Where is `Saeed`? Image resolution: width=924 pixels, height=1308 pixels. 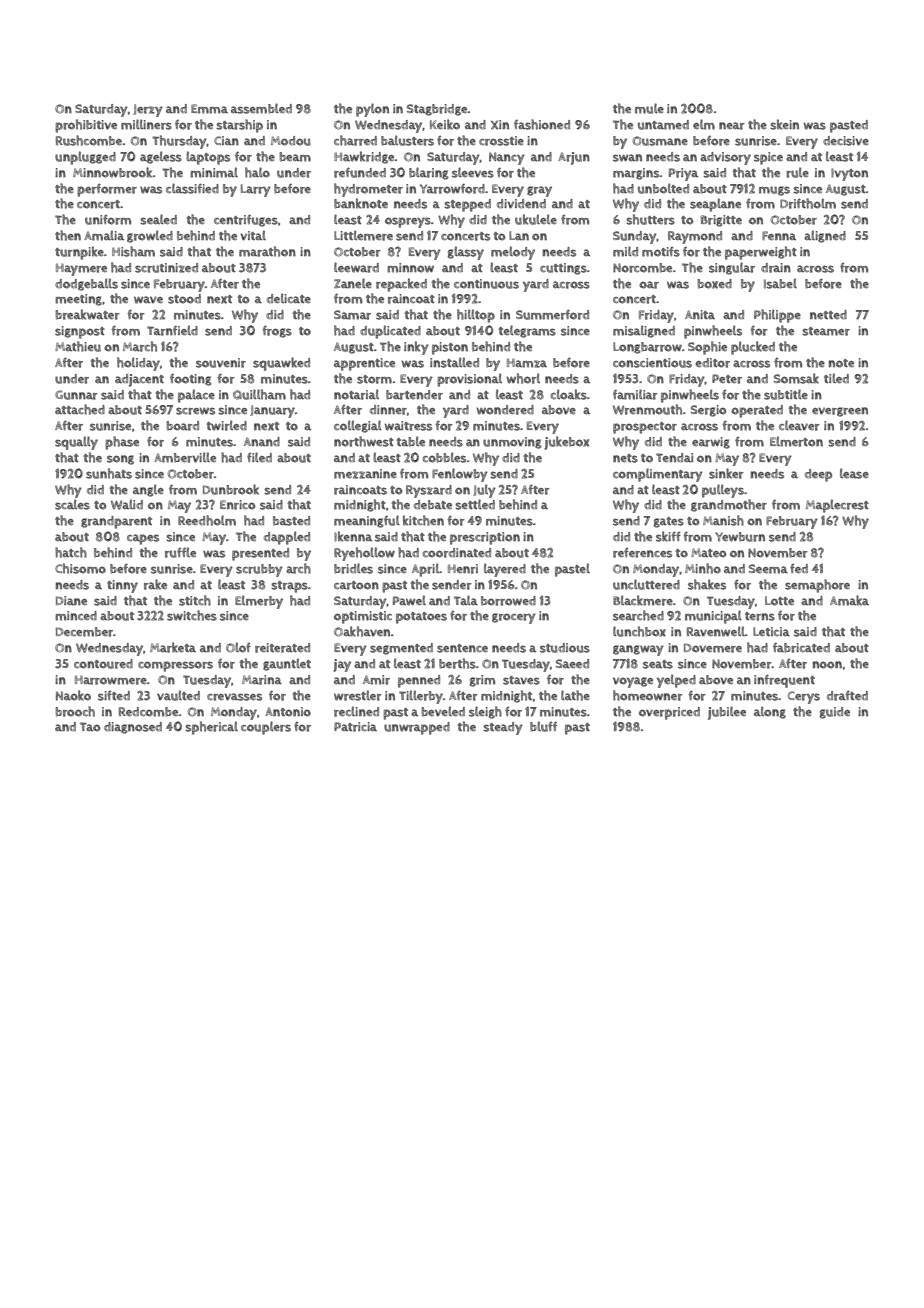
Saeed is located at coordinates (572, 664).
